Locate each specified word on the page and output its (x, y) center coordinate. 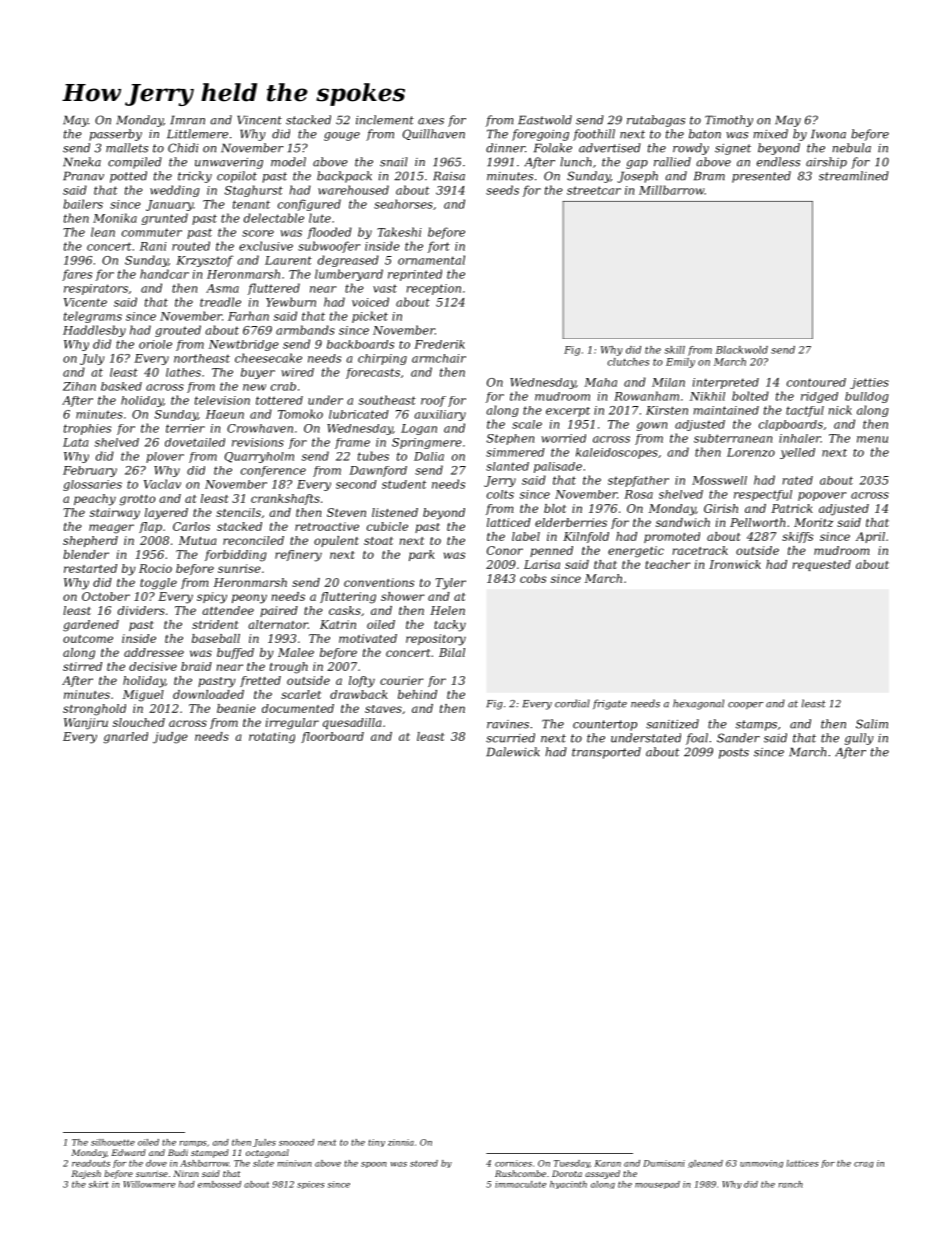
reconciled (253, 540)
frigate (610, 704)
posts (734, 753)
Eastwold (545, 120)
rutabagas (656, 121)
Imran (187, 120)
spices (311, 1185)
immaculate (520, 1184)
